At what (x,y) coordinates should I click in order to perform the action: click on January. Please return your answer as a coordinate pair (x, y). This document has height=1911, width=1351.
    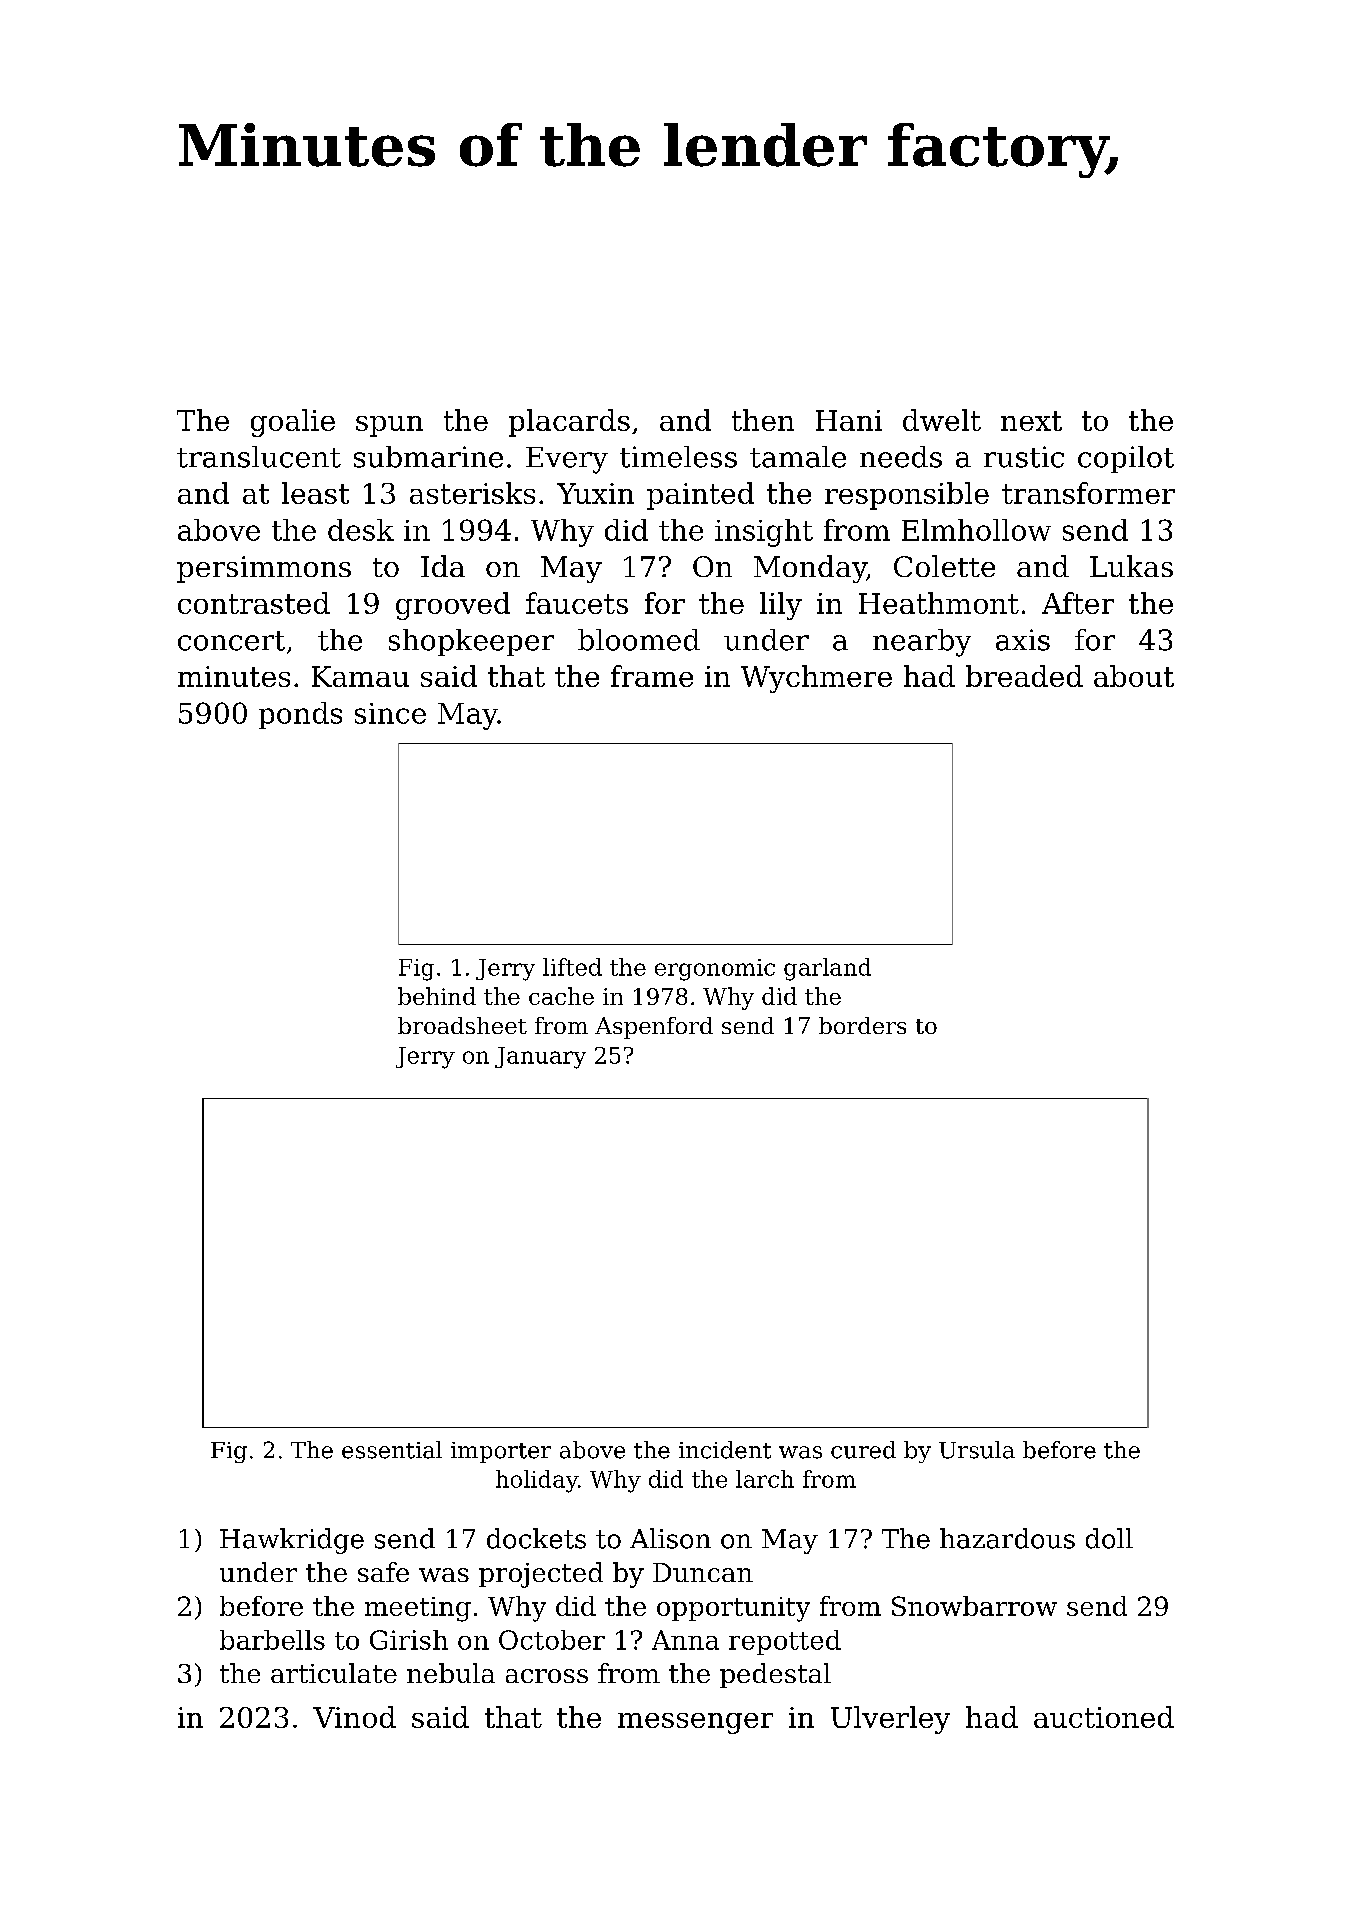
    Looking at the image, I should click on (540, 1058).
